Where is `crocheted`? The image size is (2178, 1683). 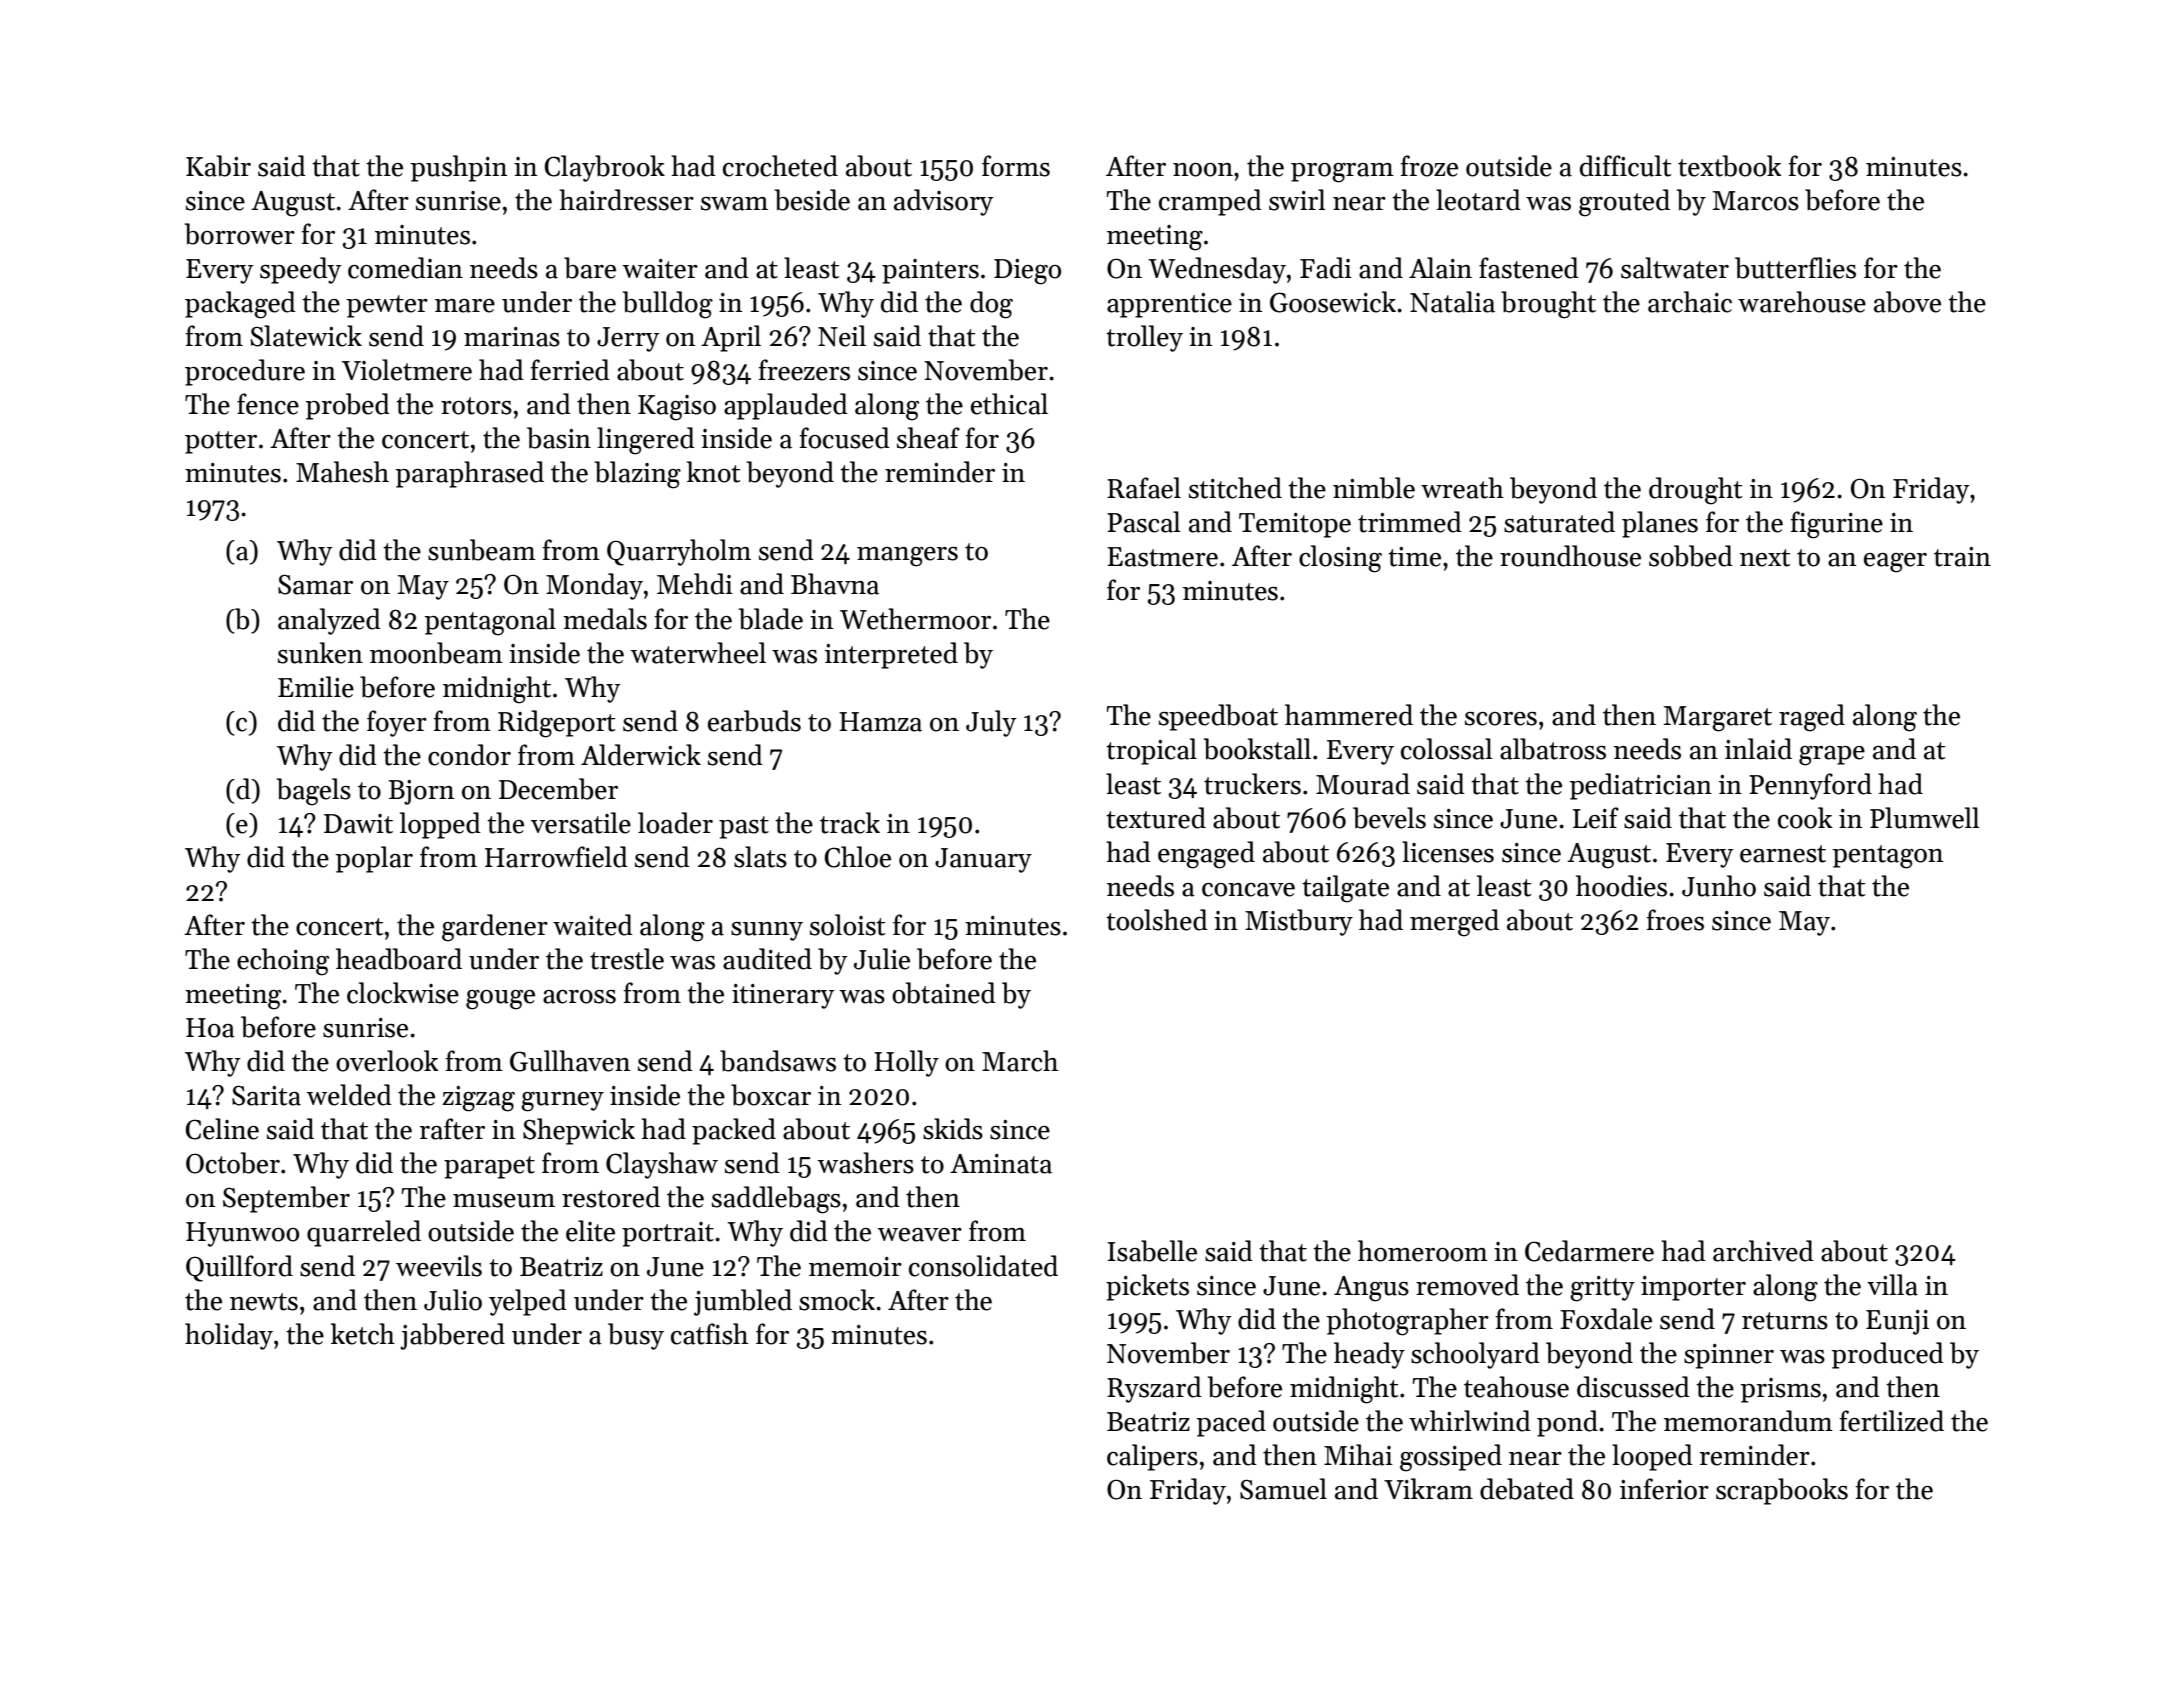
crocheted is located at coordinates (780, 166).
